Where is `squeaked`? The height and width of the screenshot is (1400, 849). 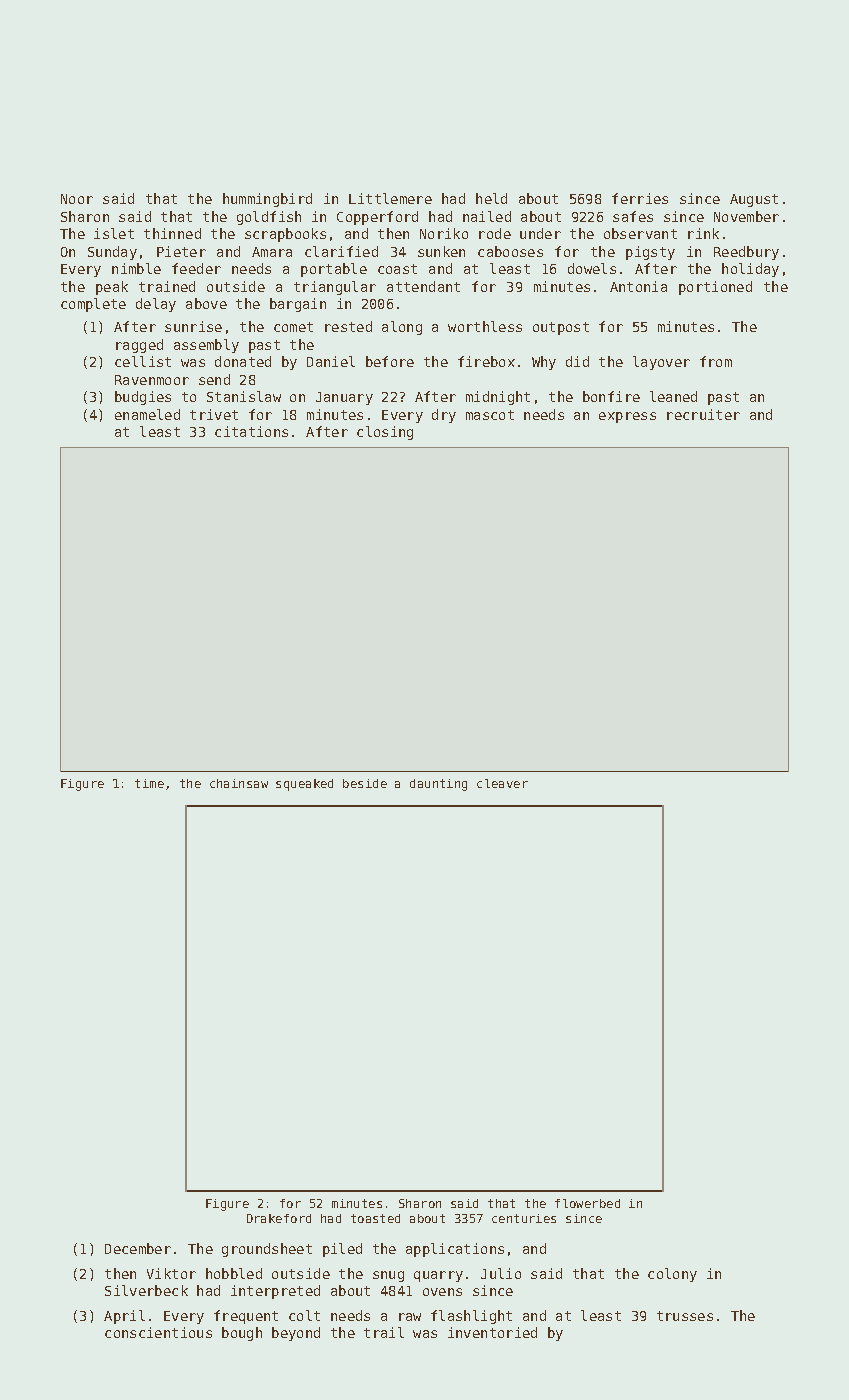
squeaked is located at coordinates (304, 785).
